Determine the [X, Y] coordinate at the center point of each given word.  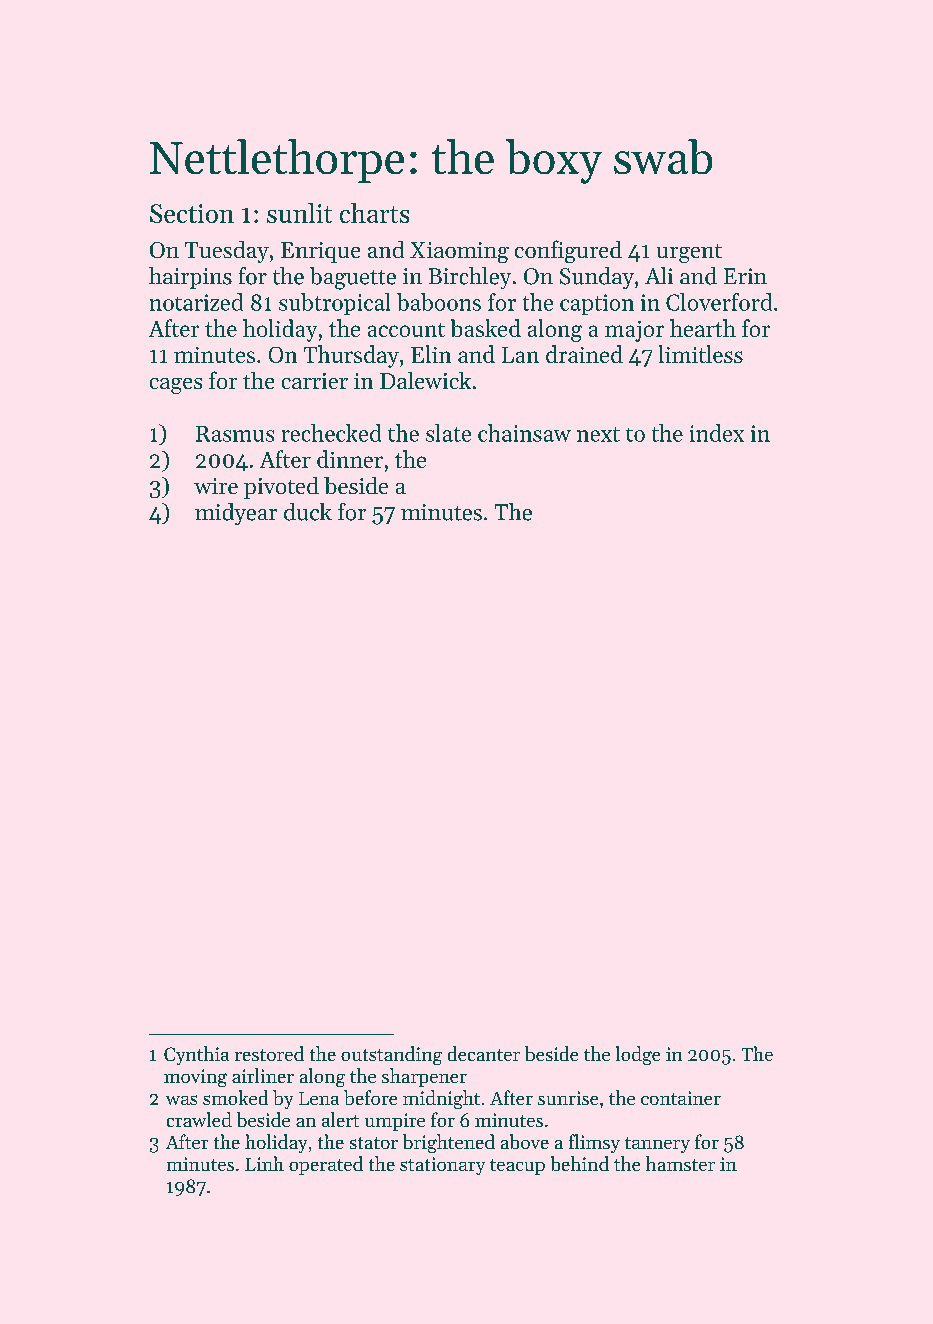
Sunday [597, 278]
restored [269, 1053]
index [717, 433]
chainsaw [524, 433]
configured [568, 251]
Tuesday [227, 252]
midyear [236, 514]
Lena [319, 1098]
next [598, 434]
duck [308, 512]
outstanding [391, 1055]
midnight [441, 1099]
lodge [638, 1055]
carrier [315, 381]
